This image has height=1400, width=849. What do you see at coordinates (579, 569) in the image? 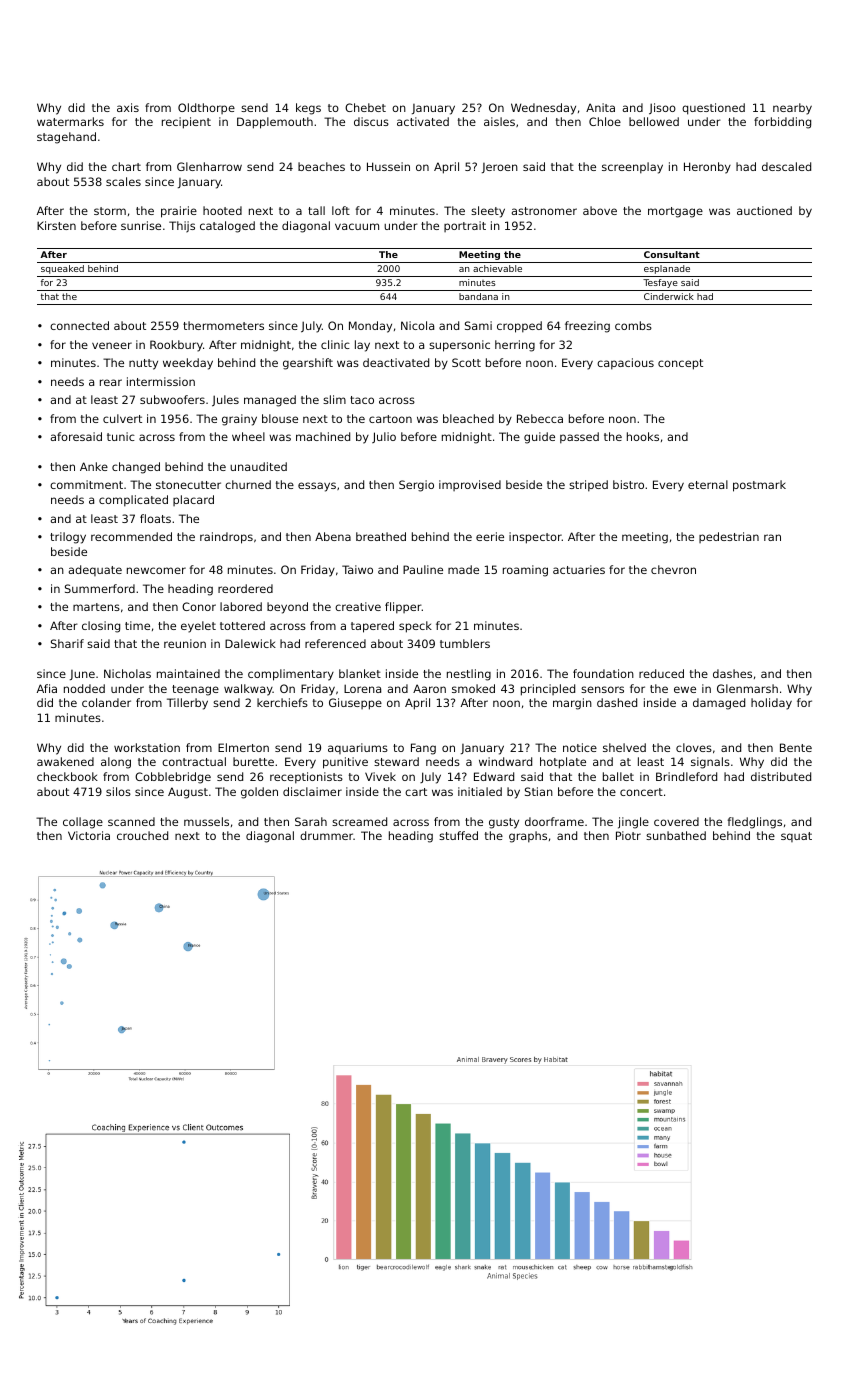
I see `actuaries` at bounding box center [579, 569].
